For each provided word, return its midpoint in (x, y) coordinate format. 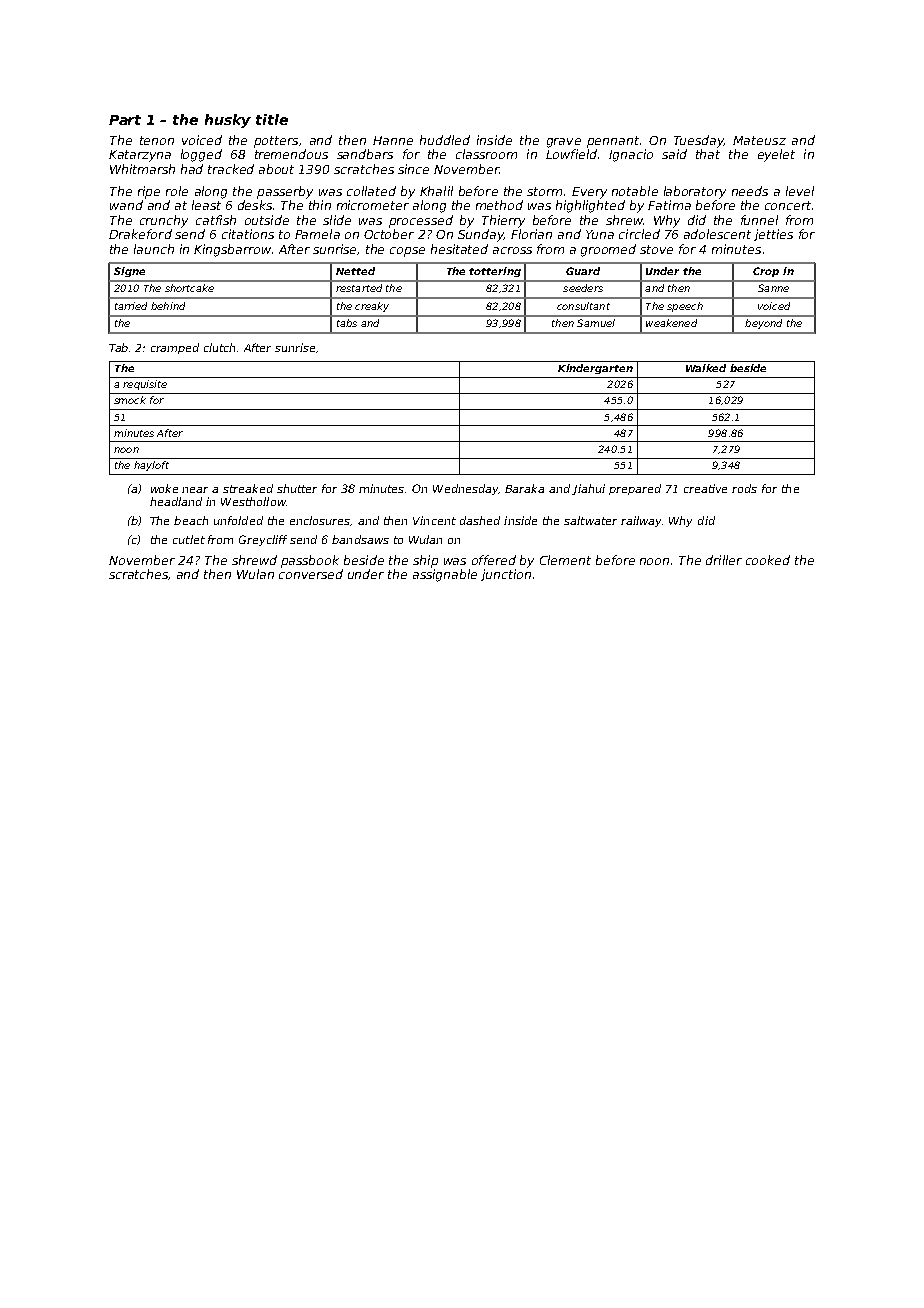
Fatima (669, 205)
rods (744, 488)
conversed (311, 574)
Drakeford (140, 234)
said (674, 154)
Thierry (503, 221)
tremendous (291, 154)
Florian (531, 234)
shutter (297, 488)
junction (506, 575)
